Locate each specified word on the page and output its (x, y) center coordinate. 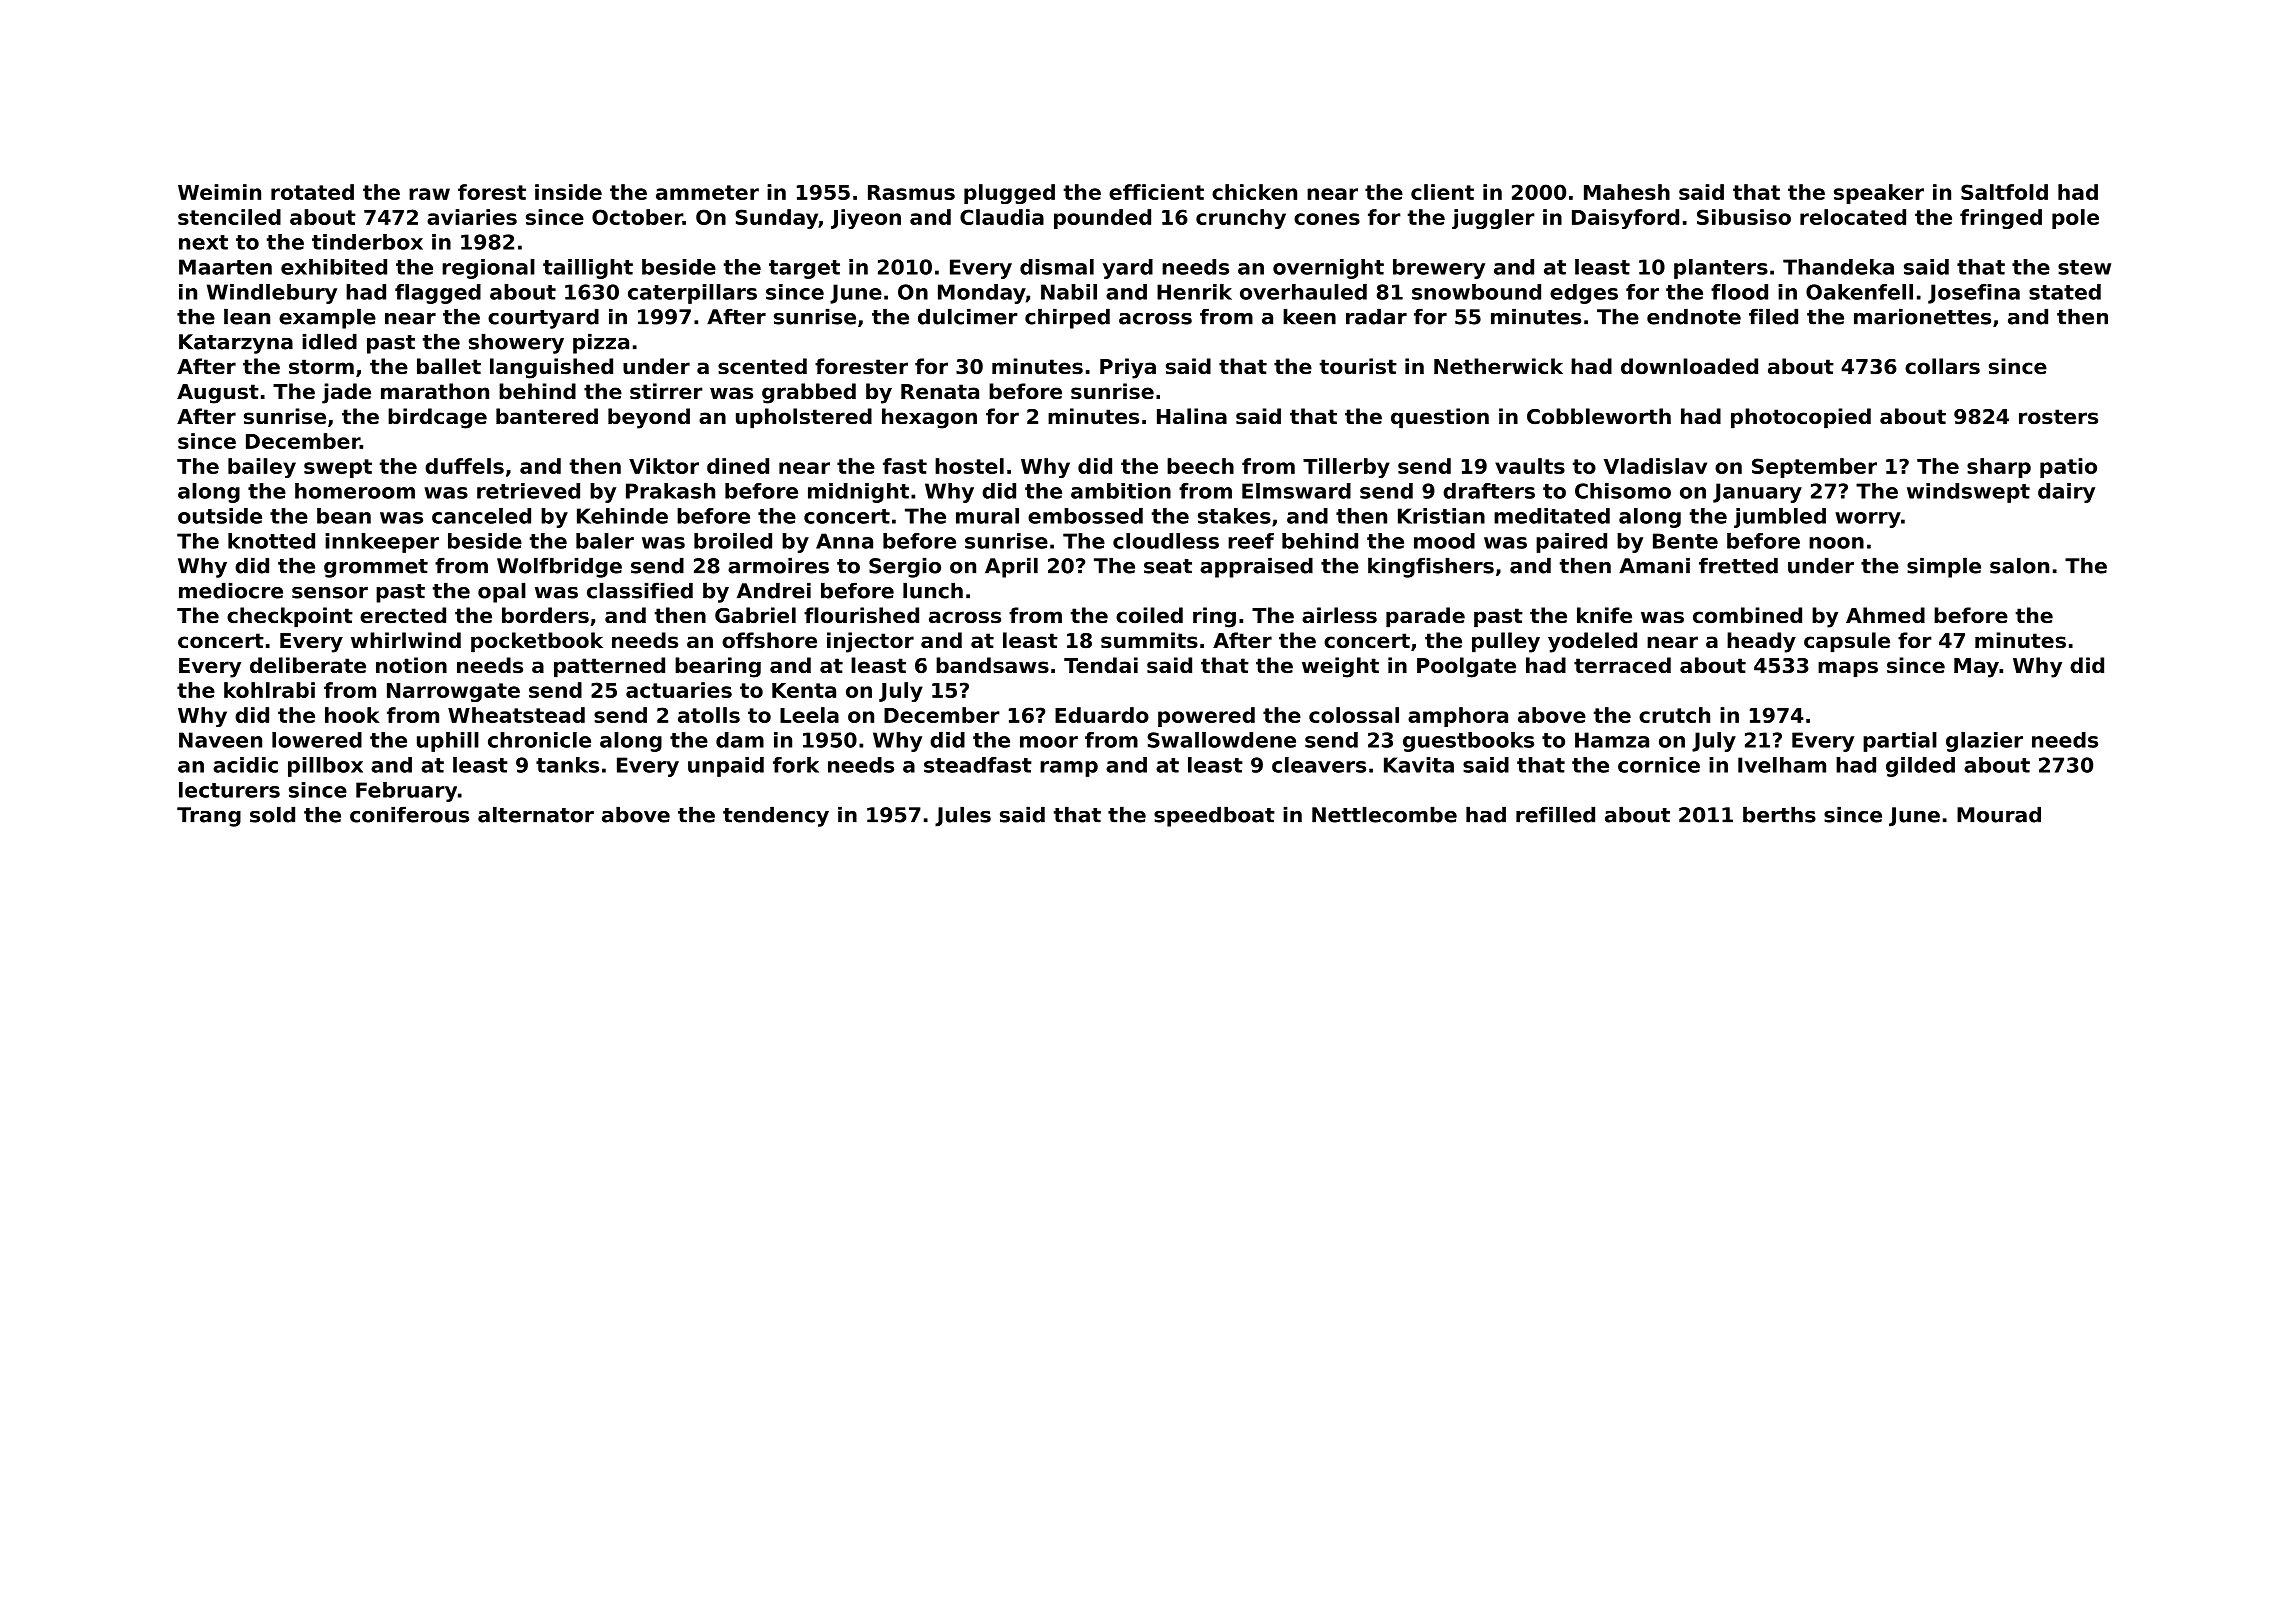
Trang (209, 817)
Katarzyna (236, 344)
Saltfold (2004, 192)
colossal (1354, 715)
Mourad (1999, 814)
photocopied (1801, 418)
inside (568, 192)
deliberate (308, 665)
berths (1779, 814)
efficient (1156, 192)
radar (1376, 316)
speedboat (1214, 816)
